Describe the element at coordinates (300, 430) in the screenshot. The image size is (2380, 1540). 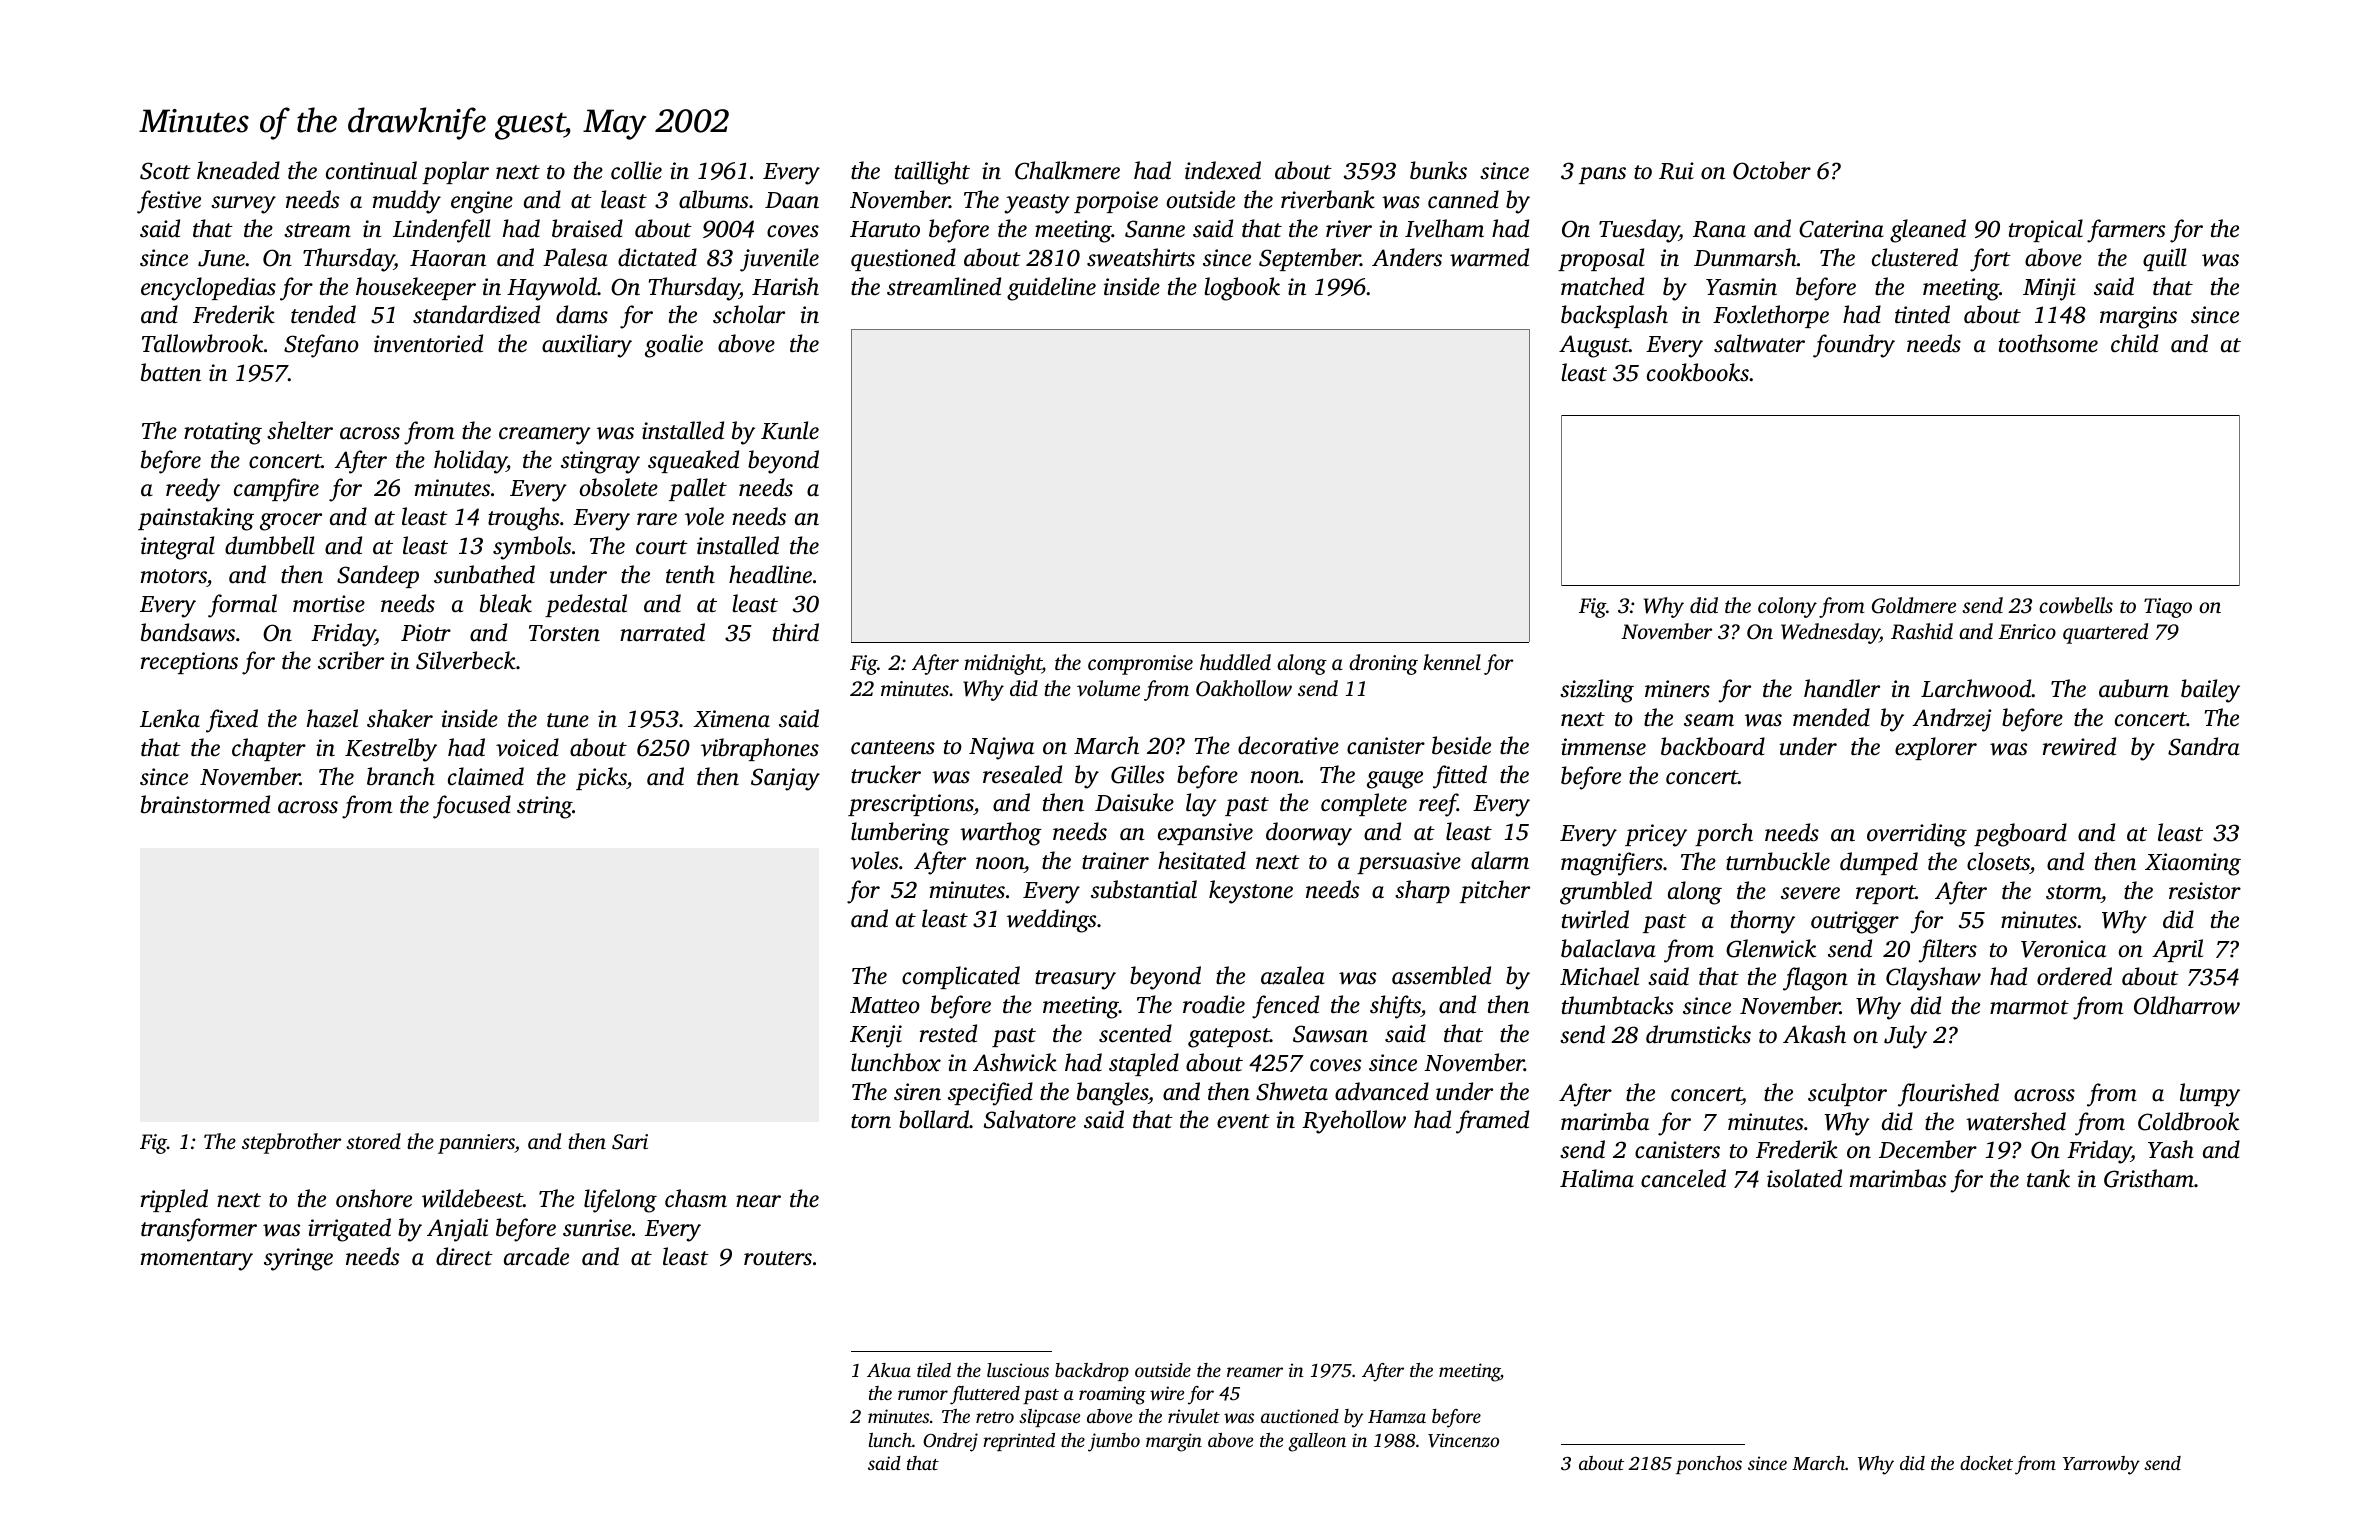
I see `shelter` at that location.
